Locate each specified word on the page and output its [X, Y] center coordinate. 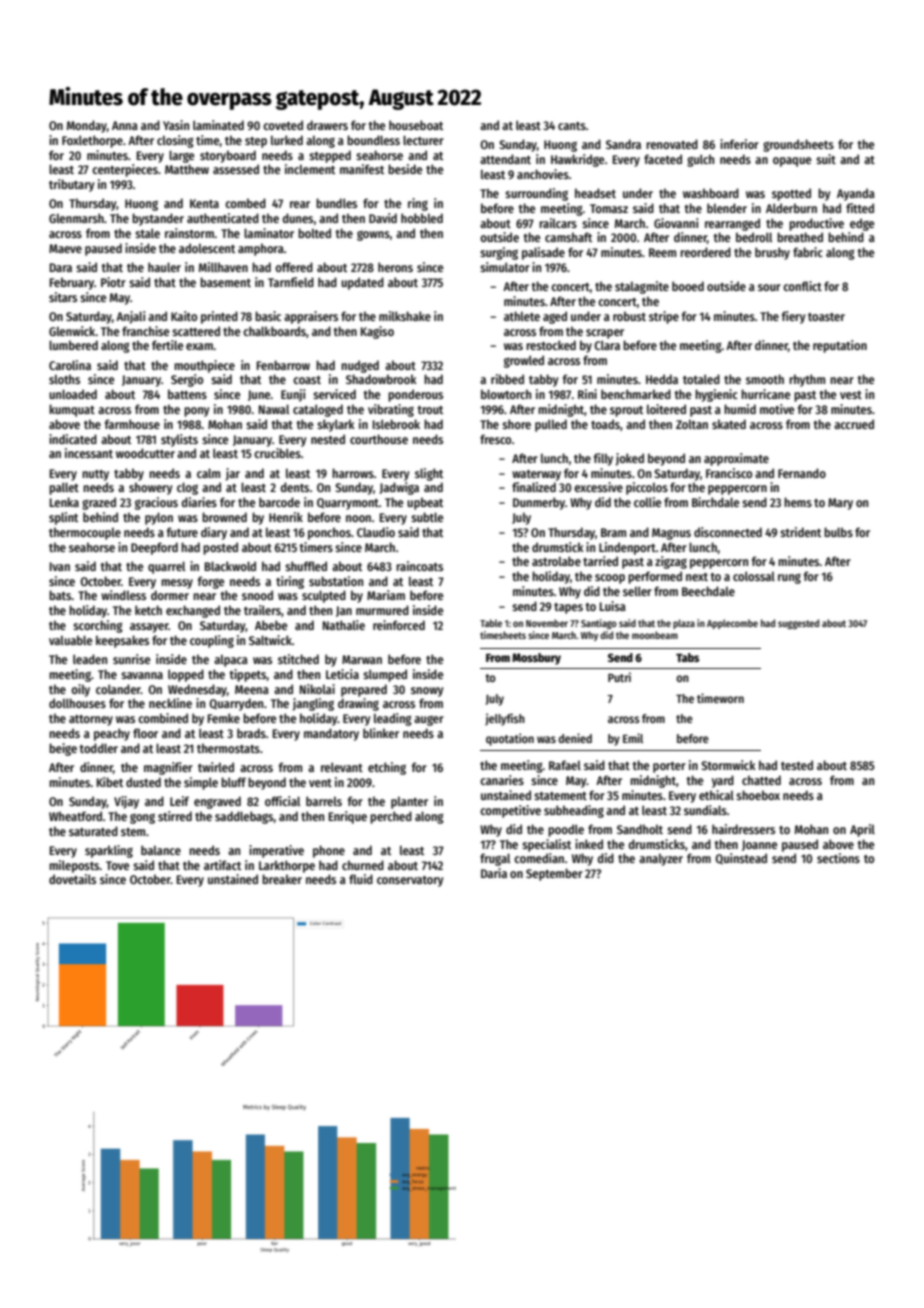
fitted [860, 208]
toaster [826, 317]
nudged [360, 366]
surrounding [536, 194]
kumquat [72, 410]
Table [491, 623]
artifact [222, 865]
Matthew [187, 169]
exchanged [193, 611]
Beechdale [708, 591]
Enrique [348, 817]
